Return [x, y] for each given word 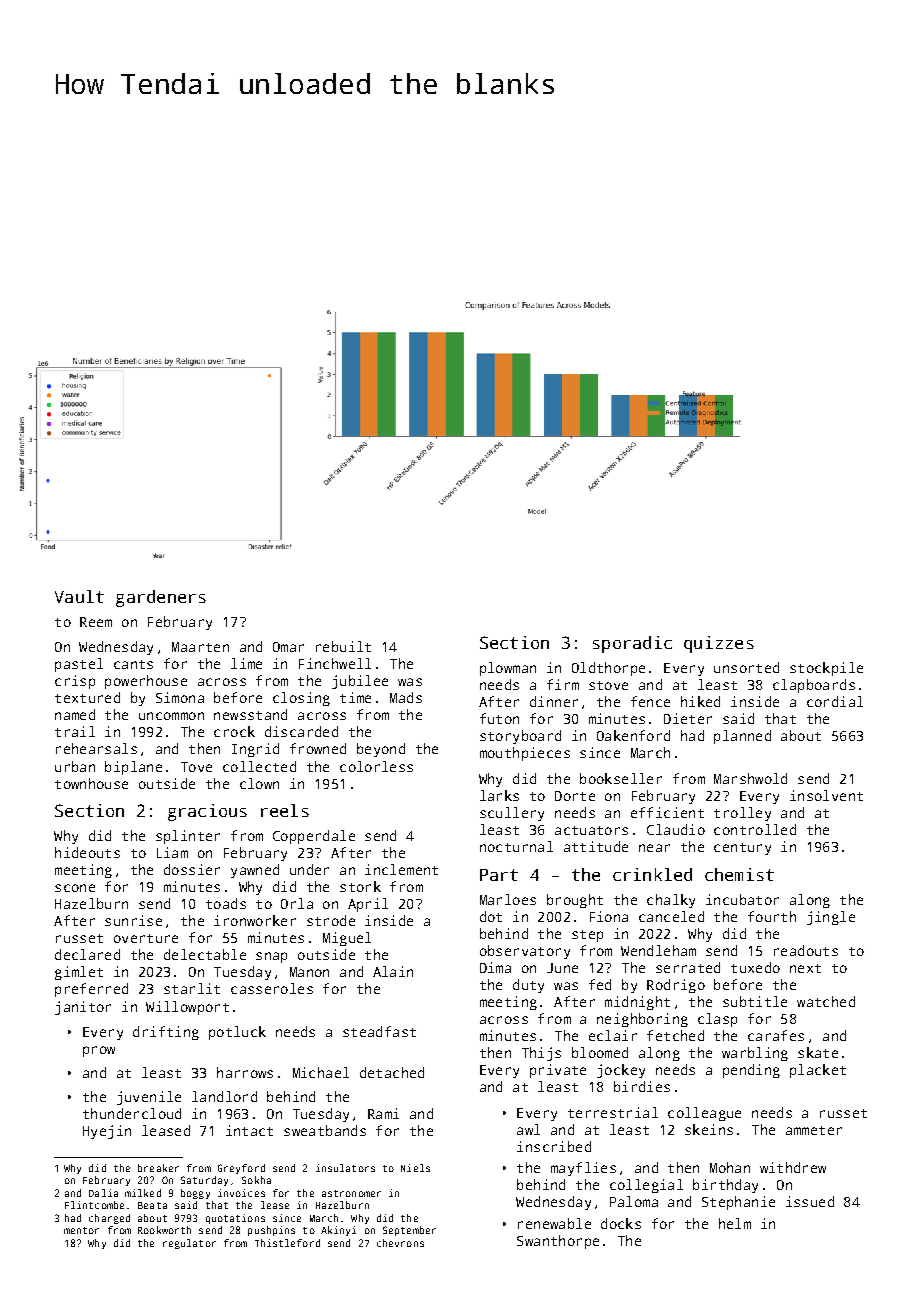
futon [499, 718]
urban [75, 766]
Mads [406, 697]
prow [99, 1051]
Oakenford [633, 735]
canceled [671, 916]
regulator [189, 1244]
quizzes [719, 644]
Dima [495, 967]
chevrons [400, 1243]
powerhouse [146, 682]
